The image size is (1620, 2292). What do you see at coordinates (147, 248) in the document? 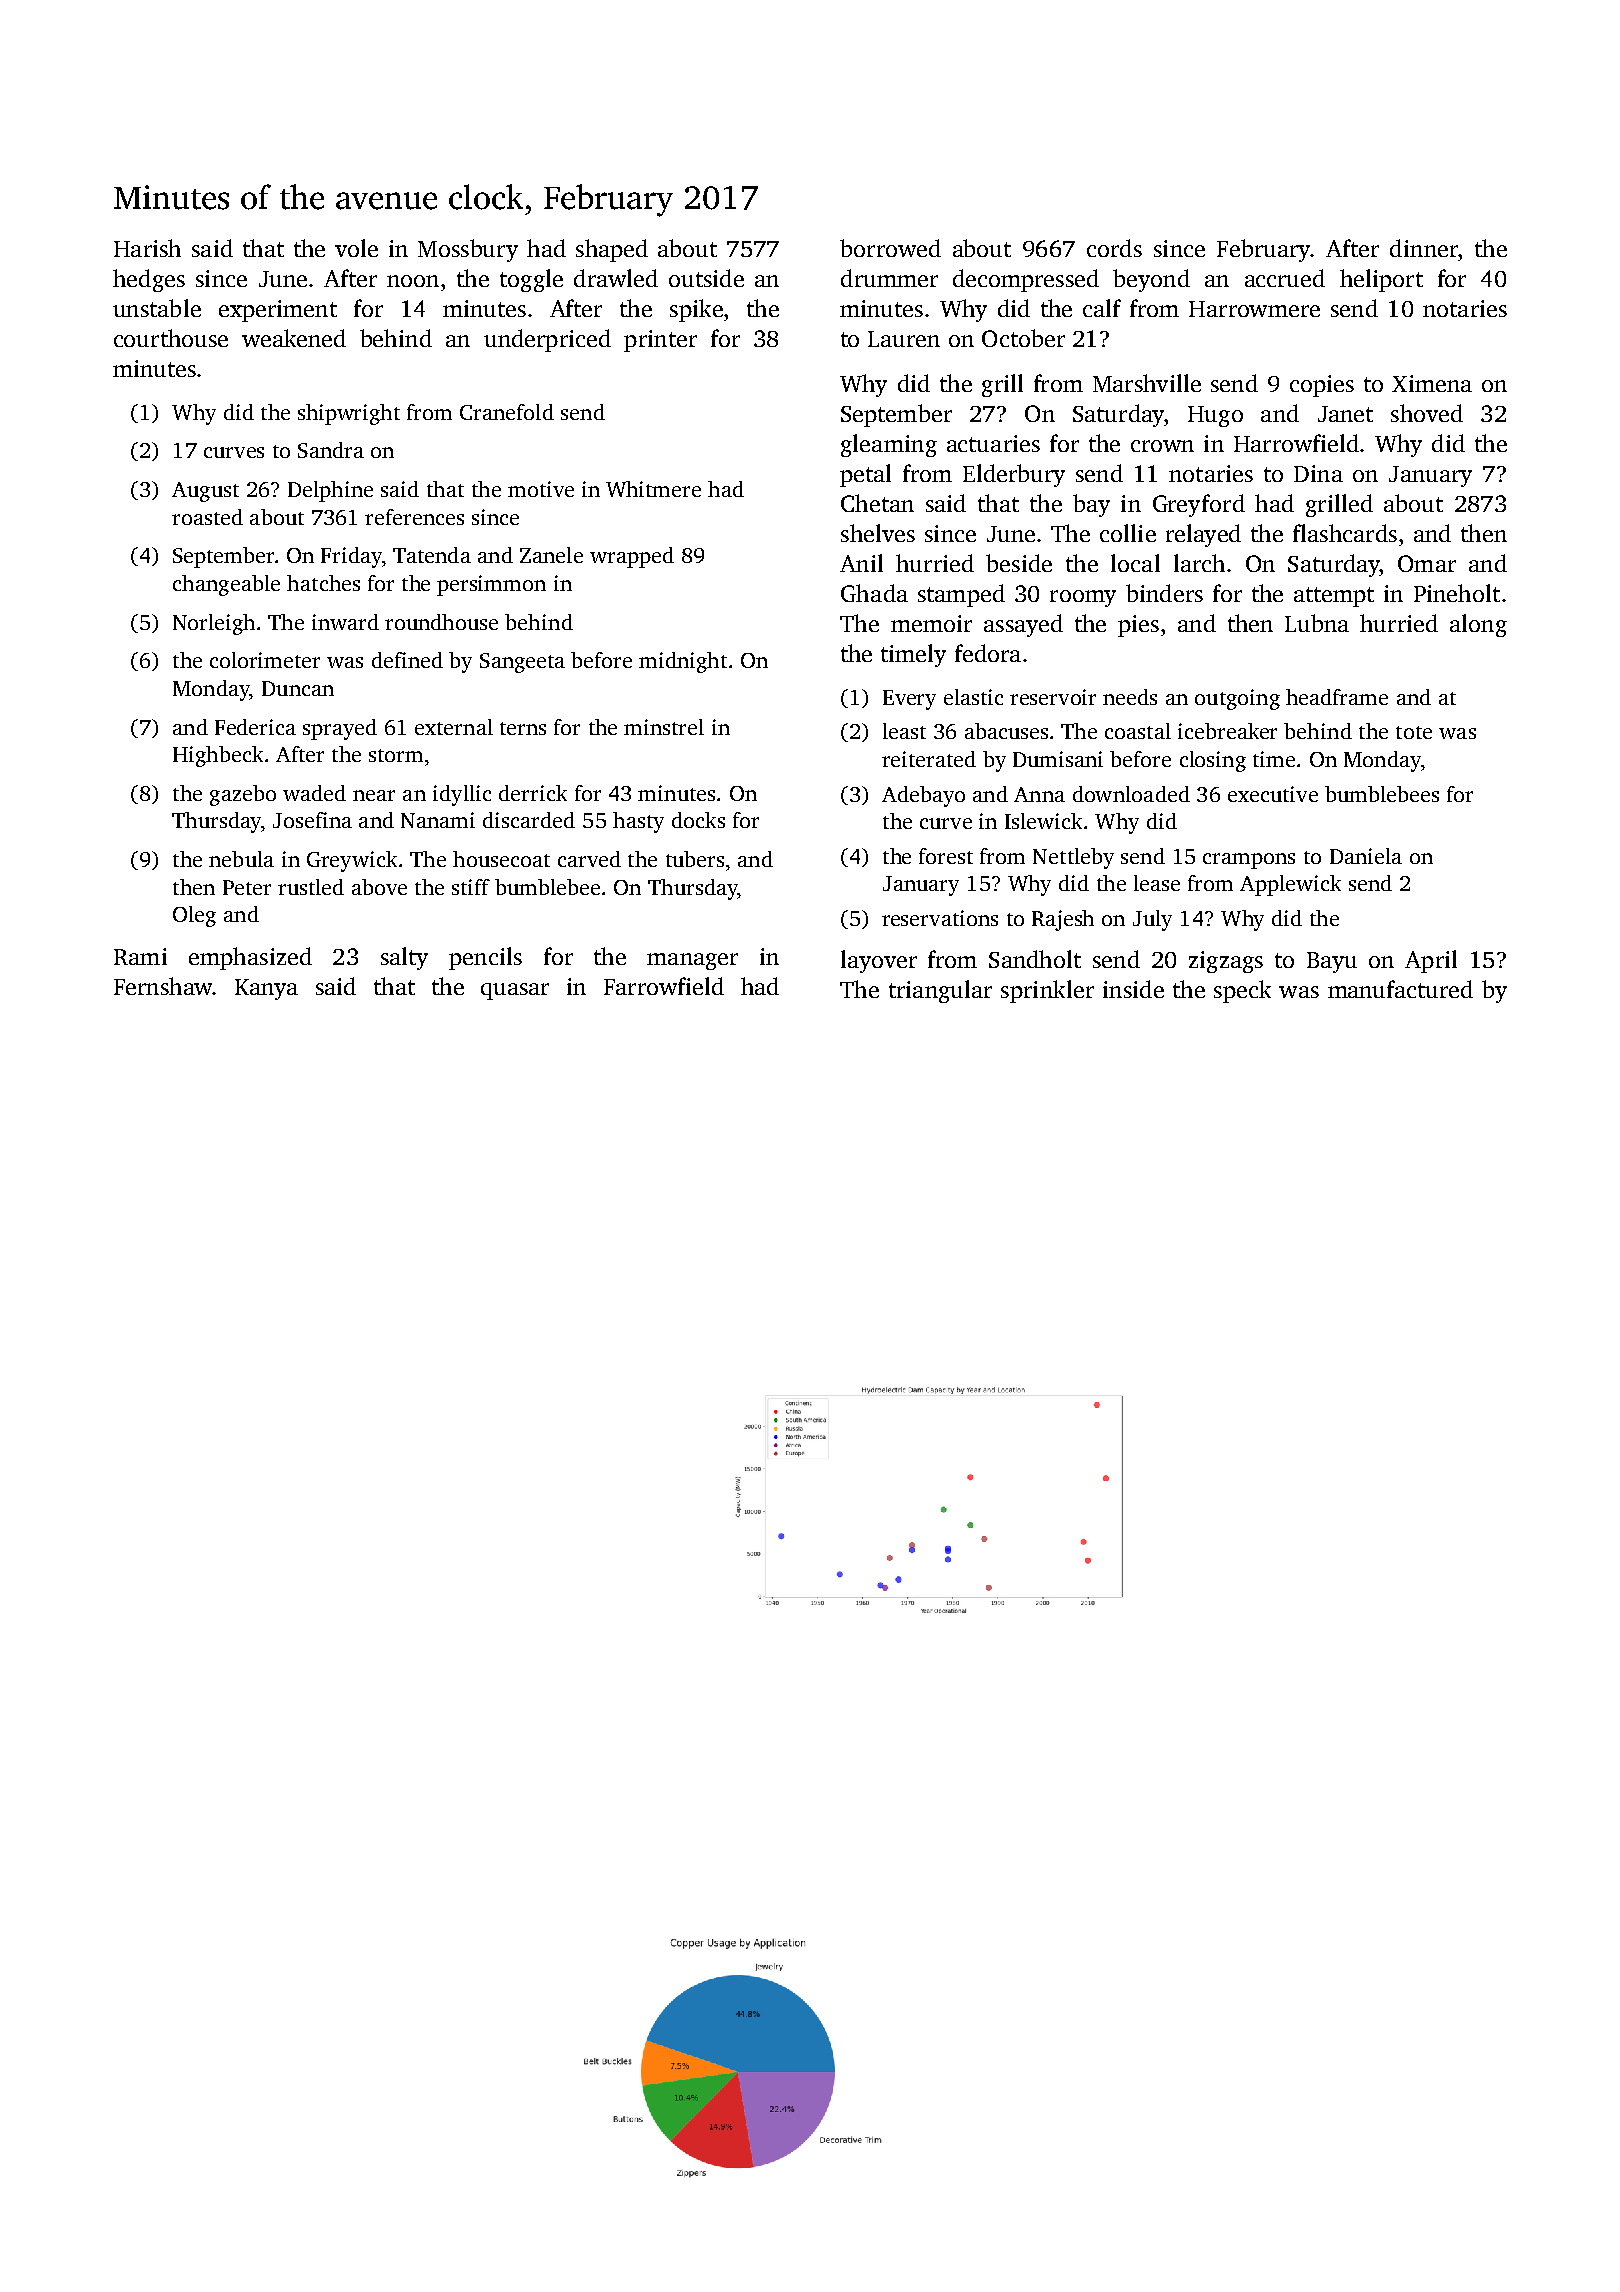
I see `Harish` at bounding box center [147, 248].
